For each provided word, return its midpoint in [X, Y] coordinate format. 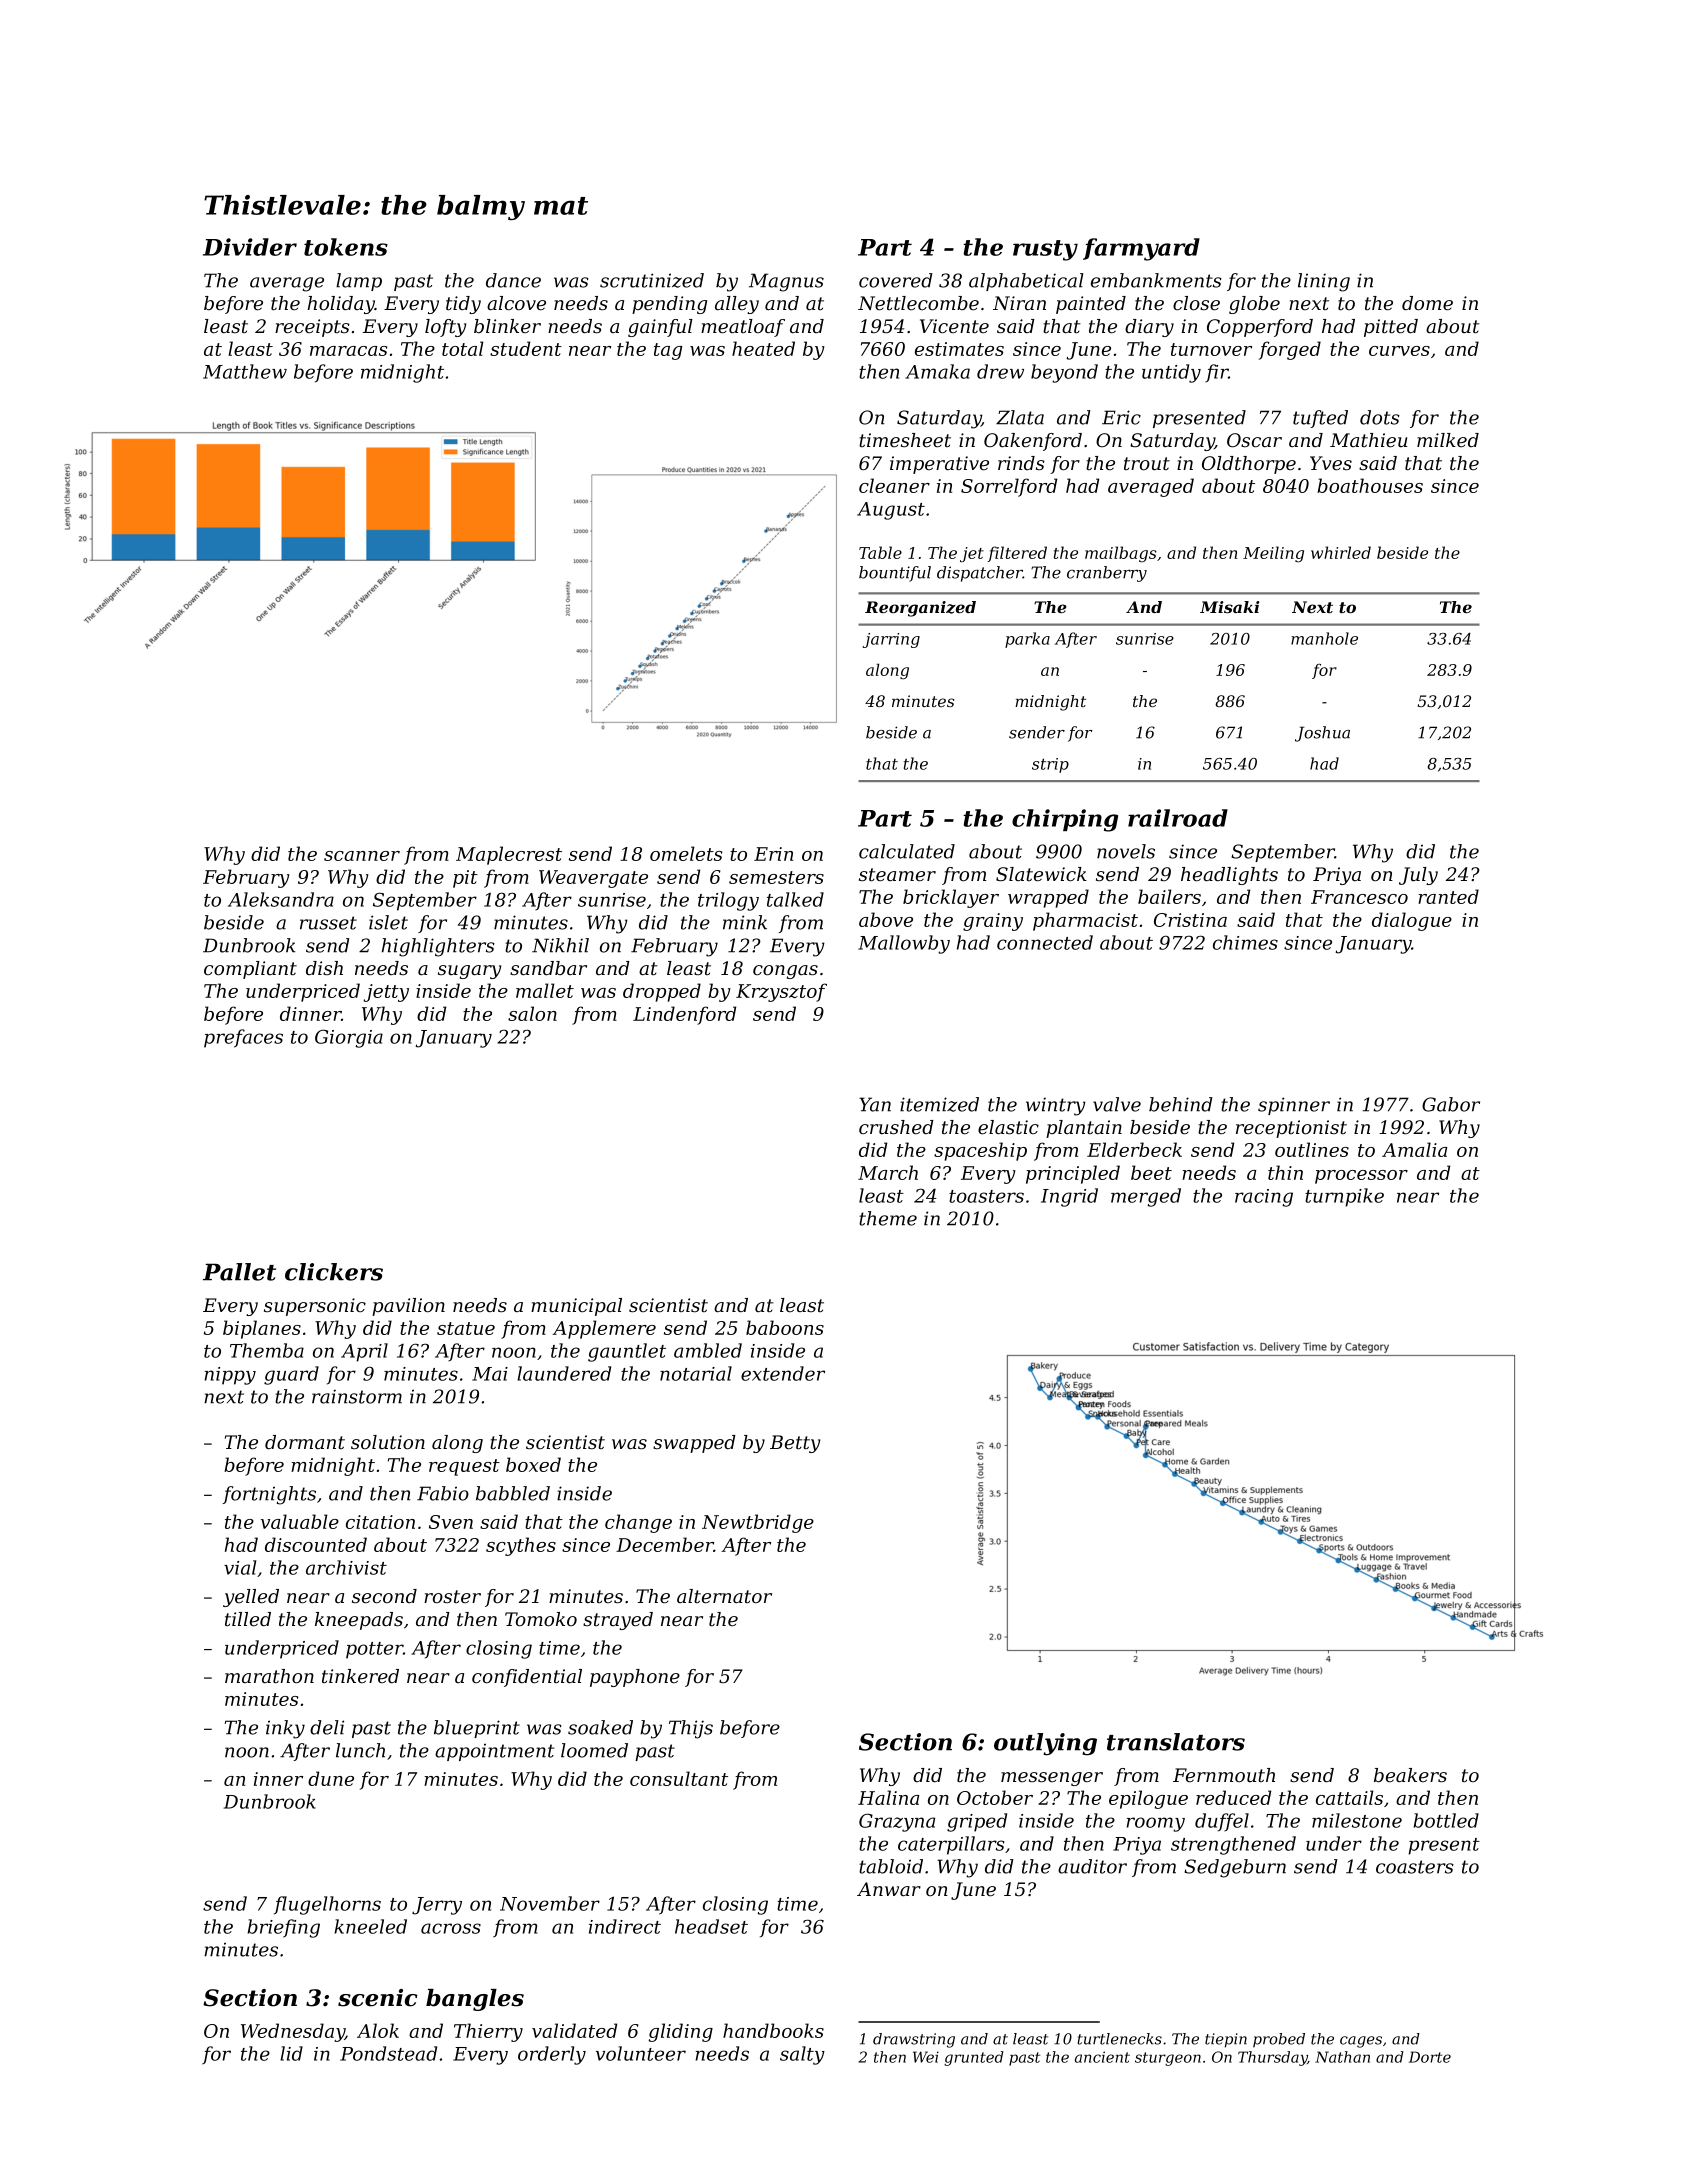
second [384, 1596]
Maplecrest [509, 855]
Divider [250, 247]
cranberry [1107, 574]
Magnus [786, 282]
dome [1427, 303]
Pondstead [388, 2053]
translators [1176, 1742]
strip [1050, 765]
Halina [888, 1797]
